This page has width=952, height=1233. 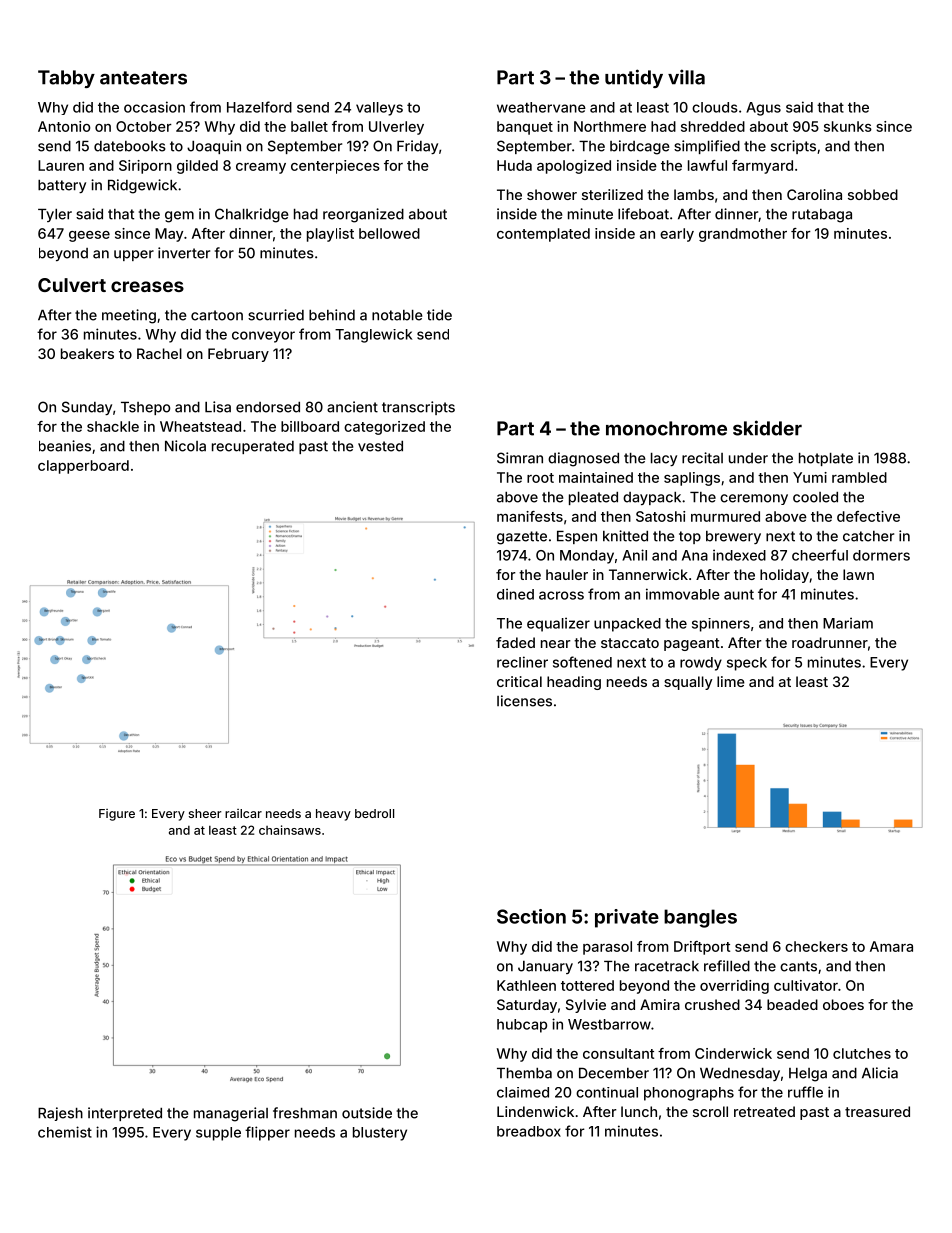 I want to click on breadbox, so click(x=529, y=1131).
